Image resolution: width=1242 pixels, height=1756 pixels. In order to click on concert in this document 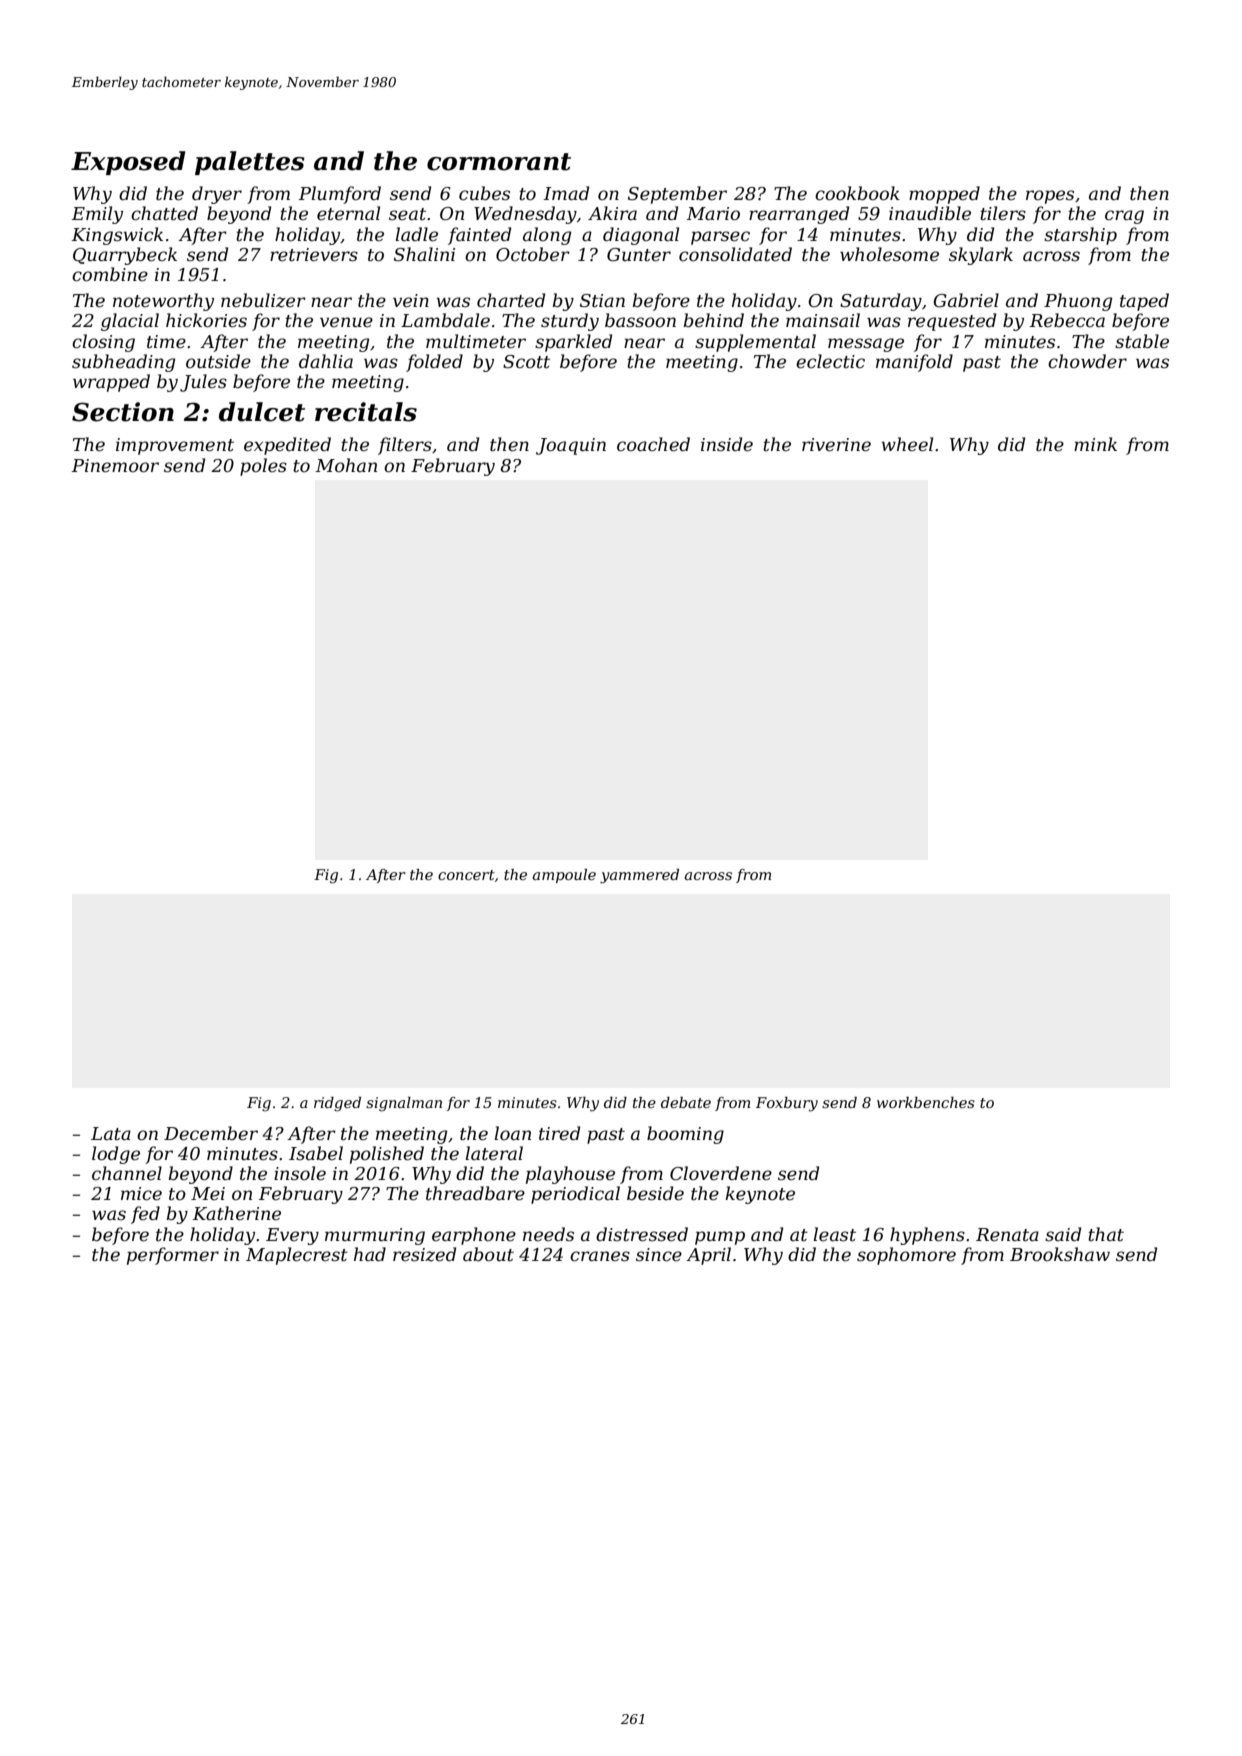, I will do `click(466, 875)`.
